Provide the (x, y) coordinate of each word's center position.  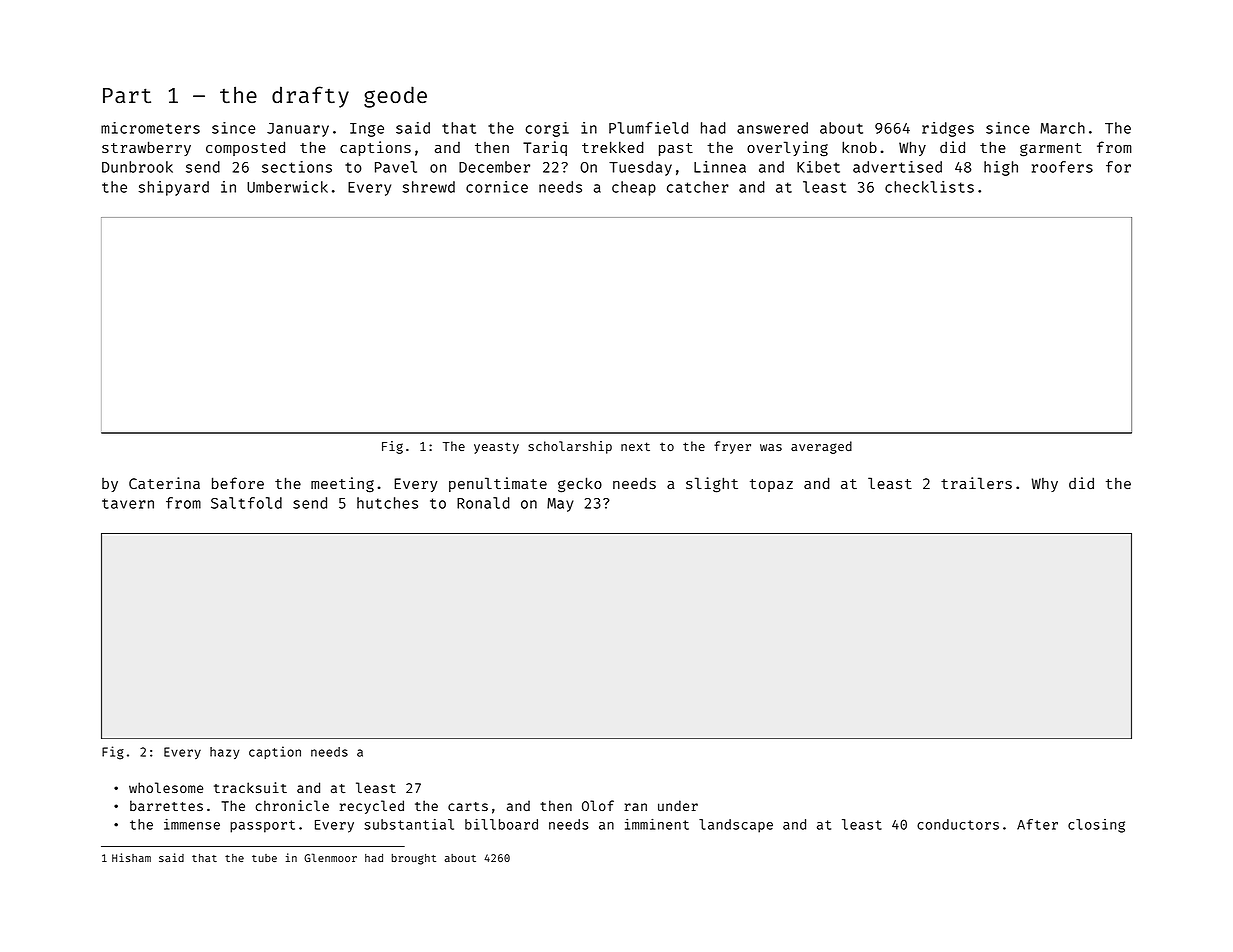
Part (127, 96)
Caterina (164, 483)
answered (772, 128)
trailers (976, 483)
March (1062, 128)
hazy (224, 753)
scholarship (570, 447)
